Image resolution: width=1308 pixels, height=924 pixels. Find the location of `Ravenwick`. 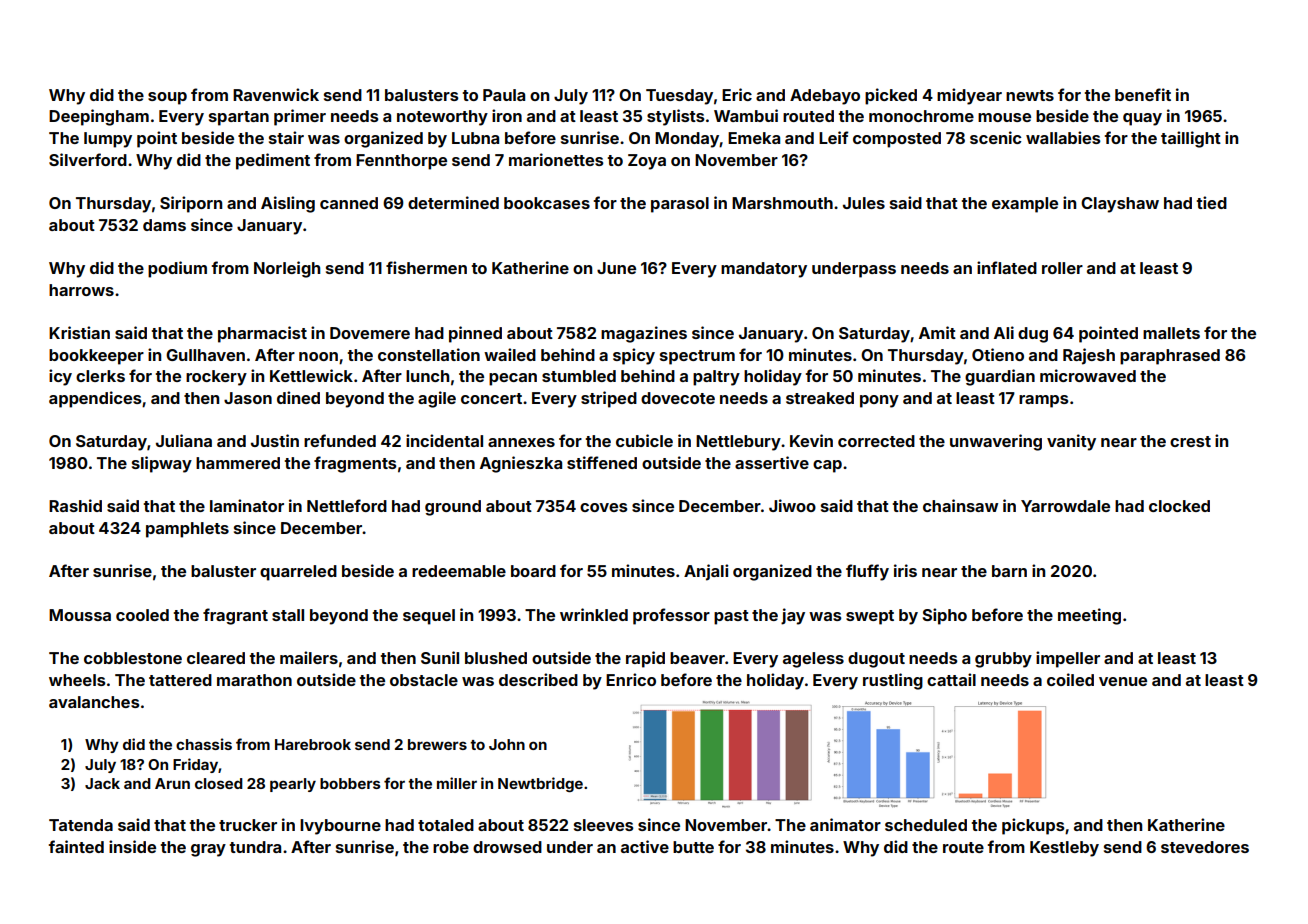

Ravenwick is located at coordinates (276, 94).
